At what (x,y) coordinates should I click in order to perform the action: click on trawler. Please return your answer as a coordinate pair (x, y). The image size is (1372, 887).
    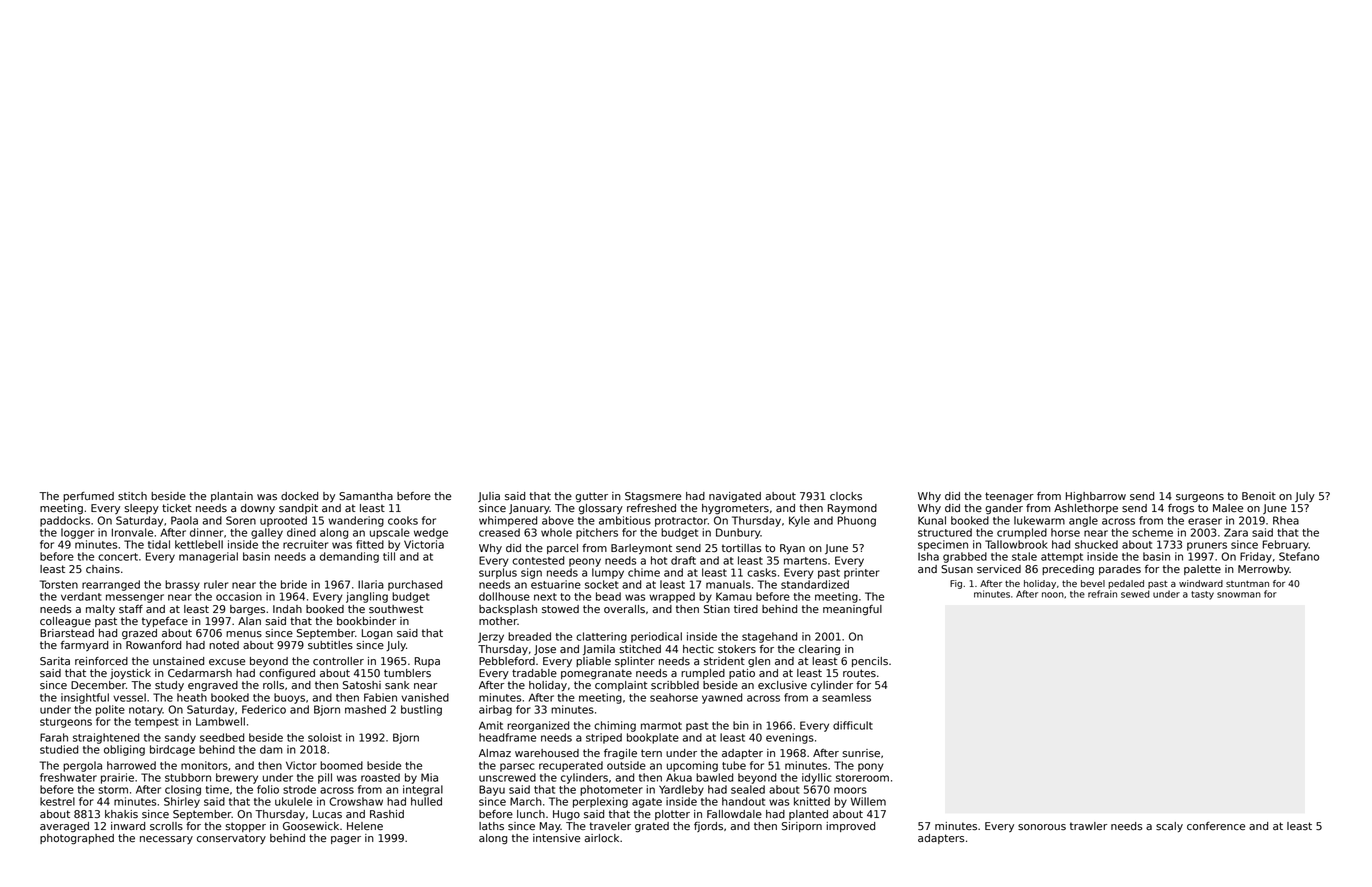
    Looking at the image, I should click on (1088, 826).
